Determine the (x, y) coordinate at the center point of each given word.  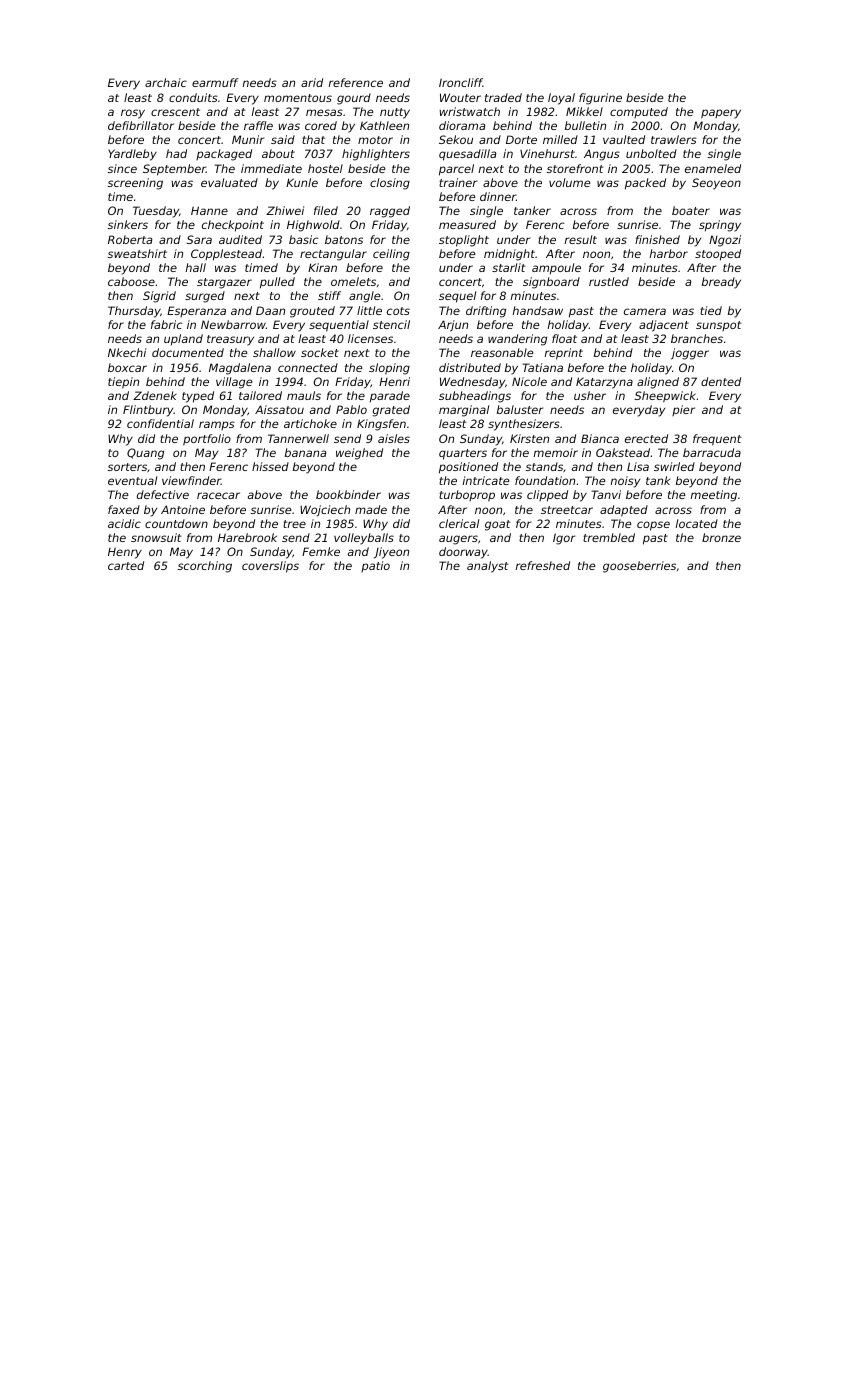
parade (390, 397)
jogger (690, 354)
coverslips (270, 567)
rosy (133, 114)
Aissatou (279, 409)
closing (390, 184)
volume (569, 182)
